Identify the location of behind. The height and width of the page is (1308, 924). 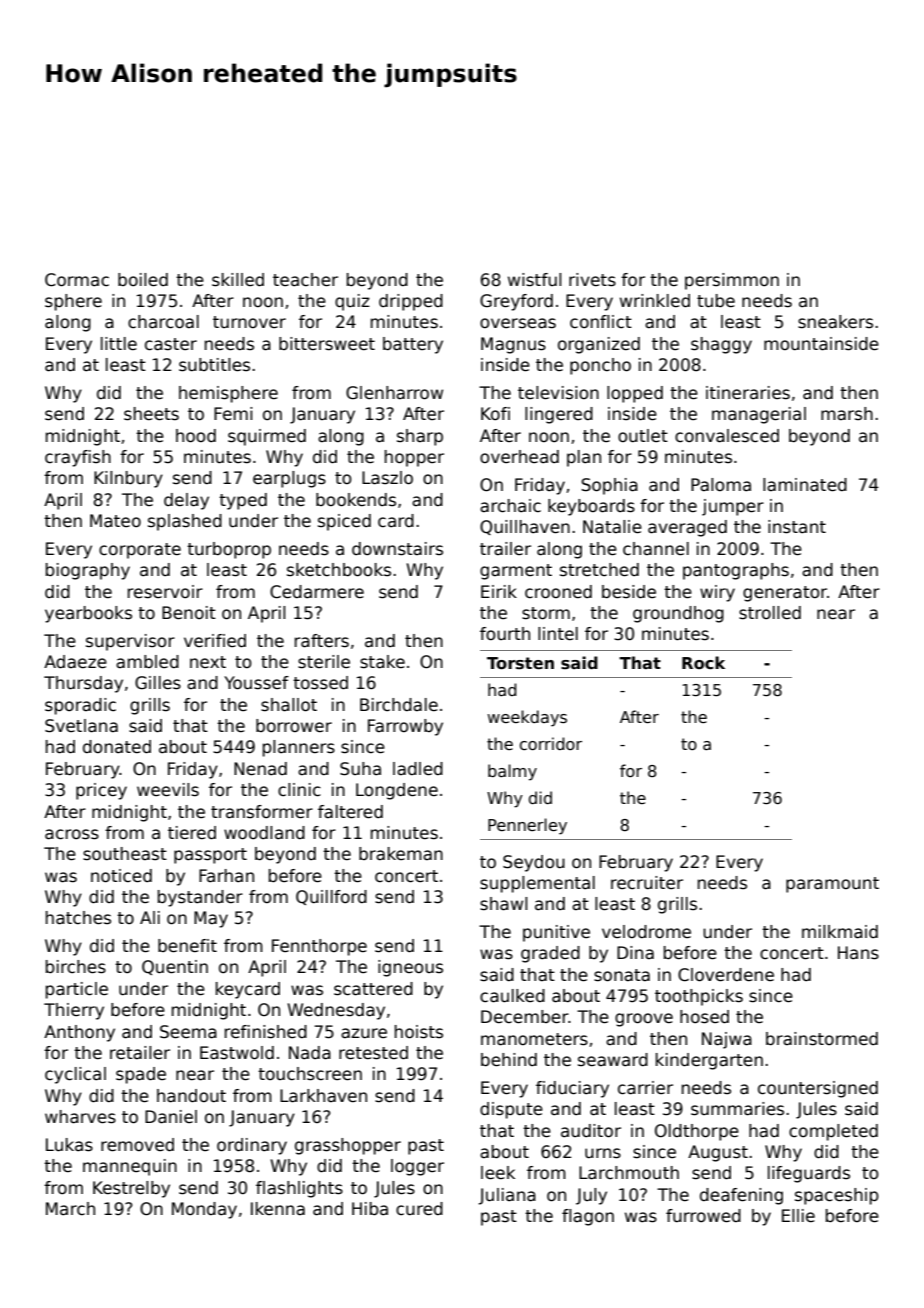
(509, 1060).
